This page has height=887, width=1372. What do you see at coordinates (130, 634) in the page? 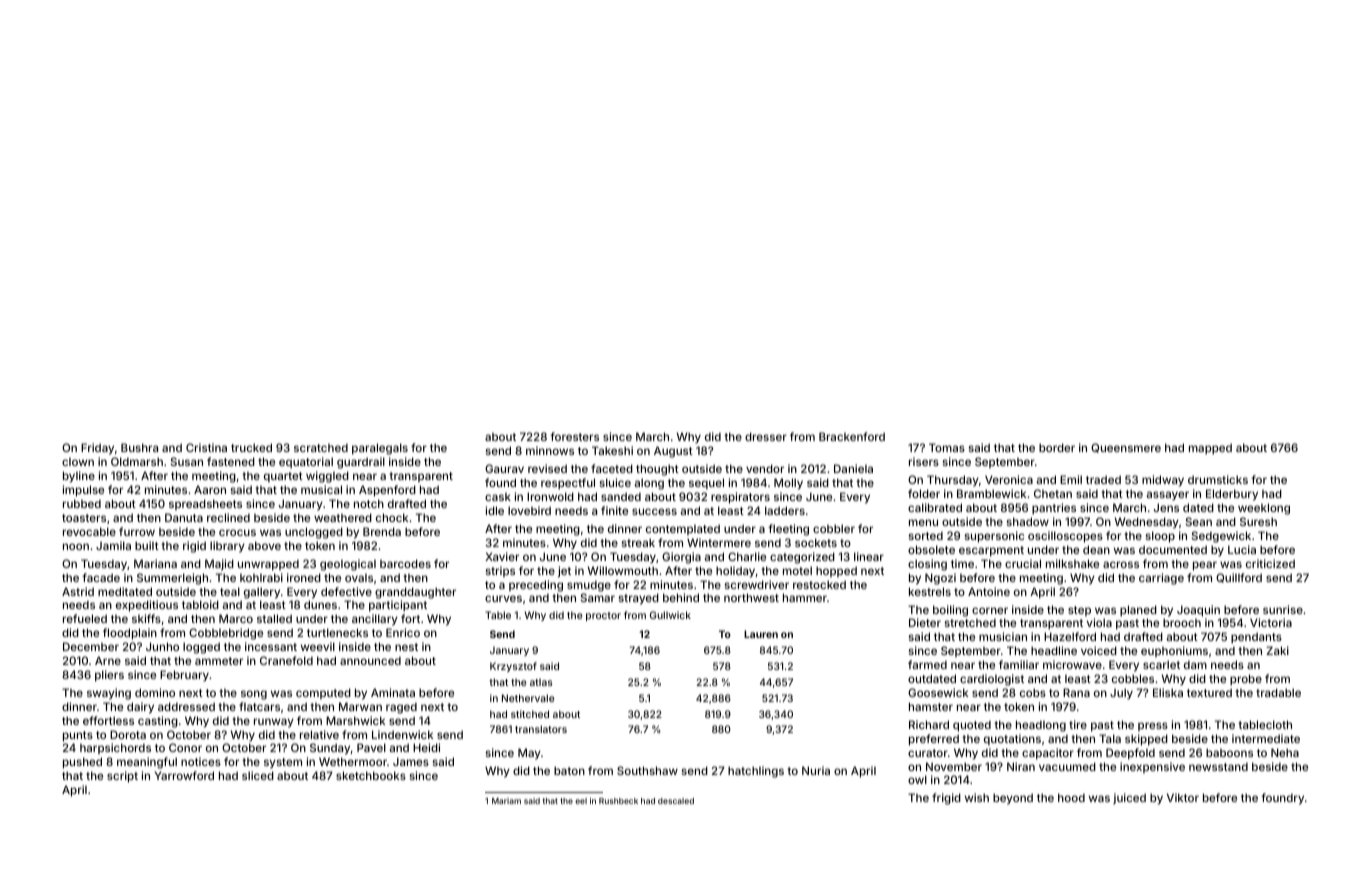
I see `floodplain` at bounding box center [130, 634].
